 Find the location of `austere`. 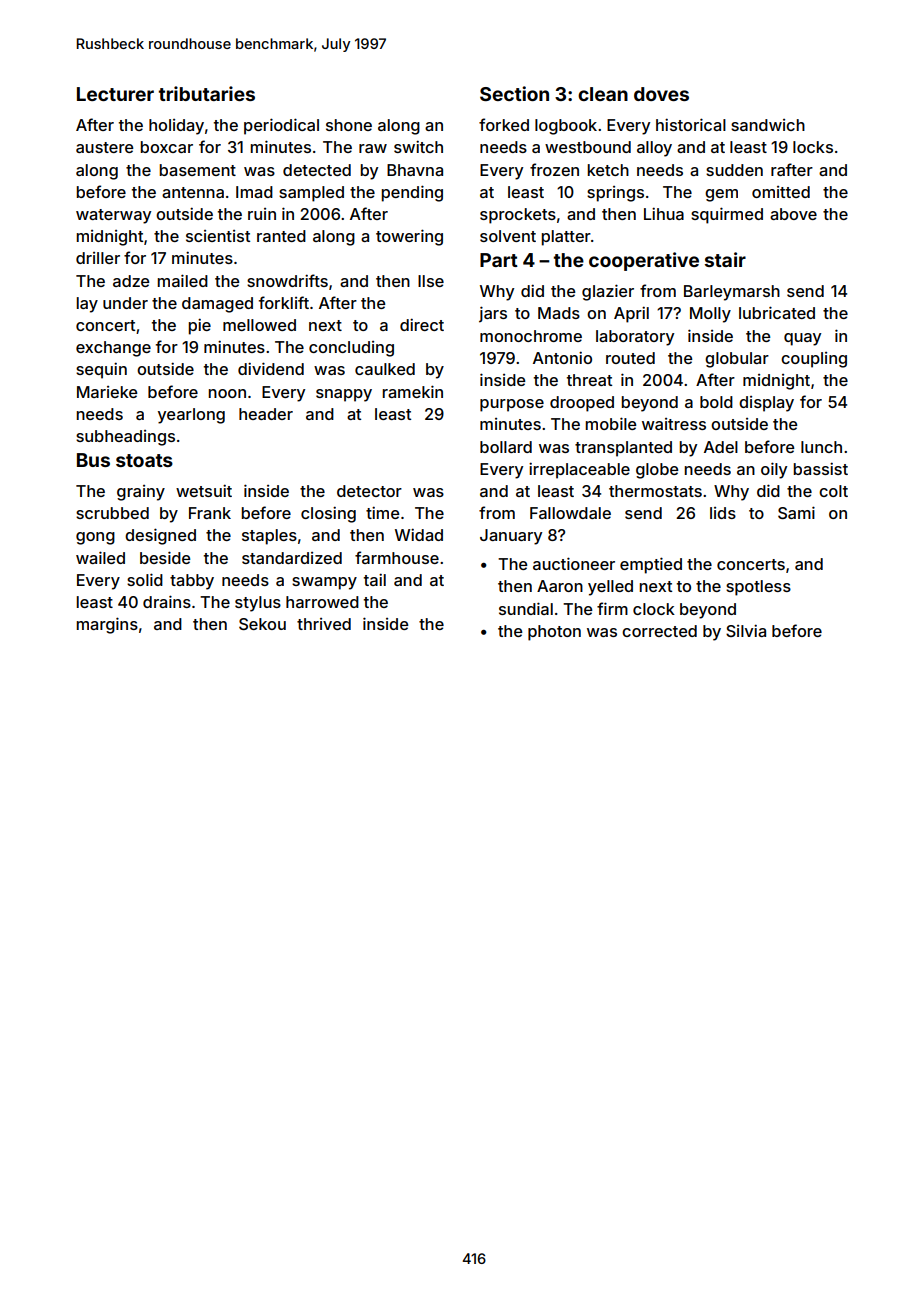

austere is located at coordinates (104, 147).
